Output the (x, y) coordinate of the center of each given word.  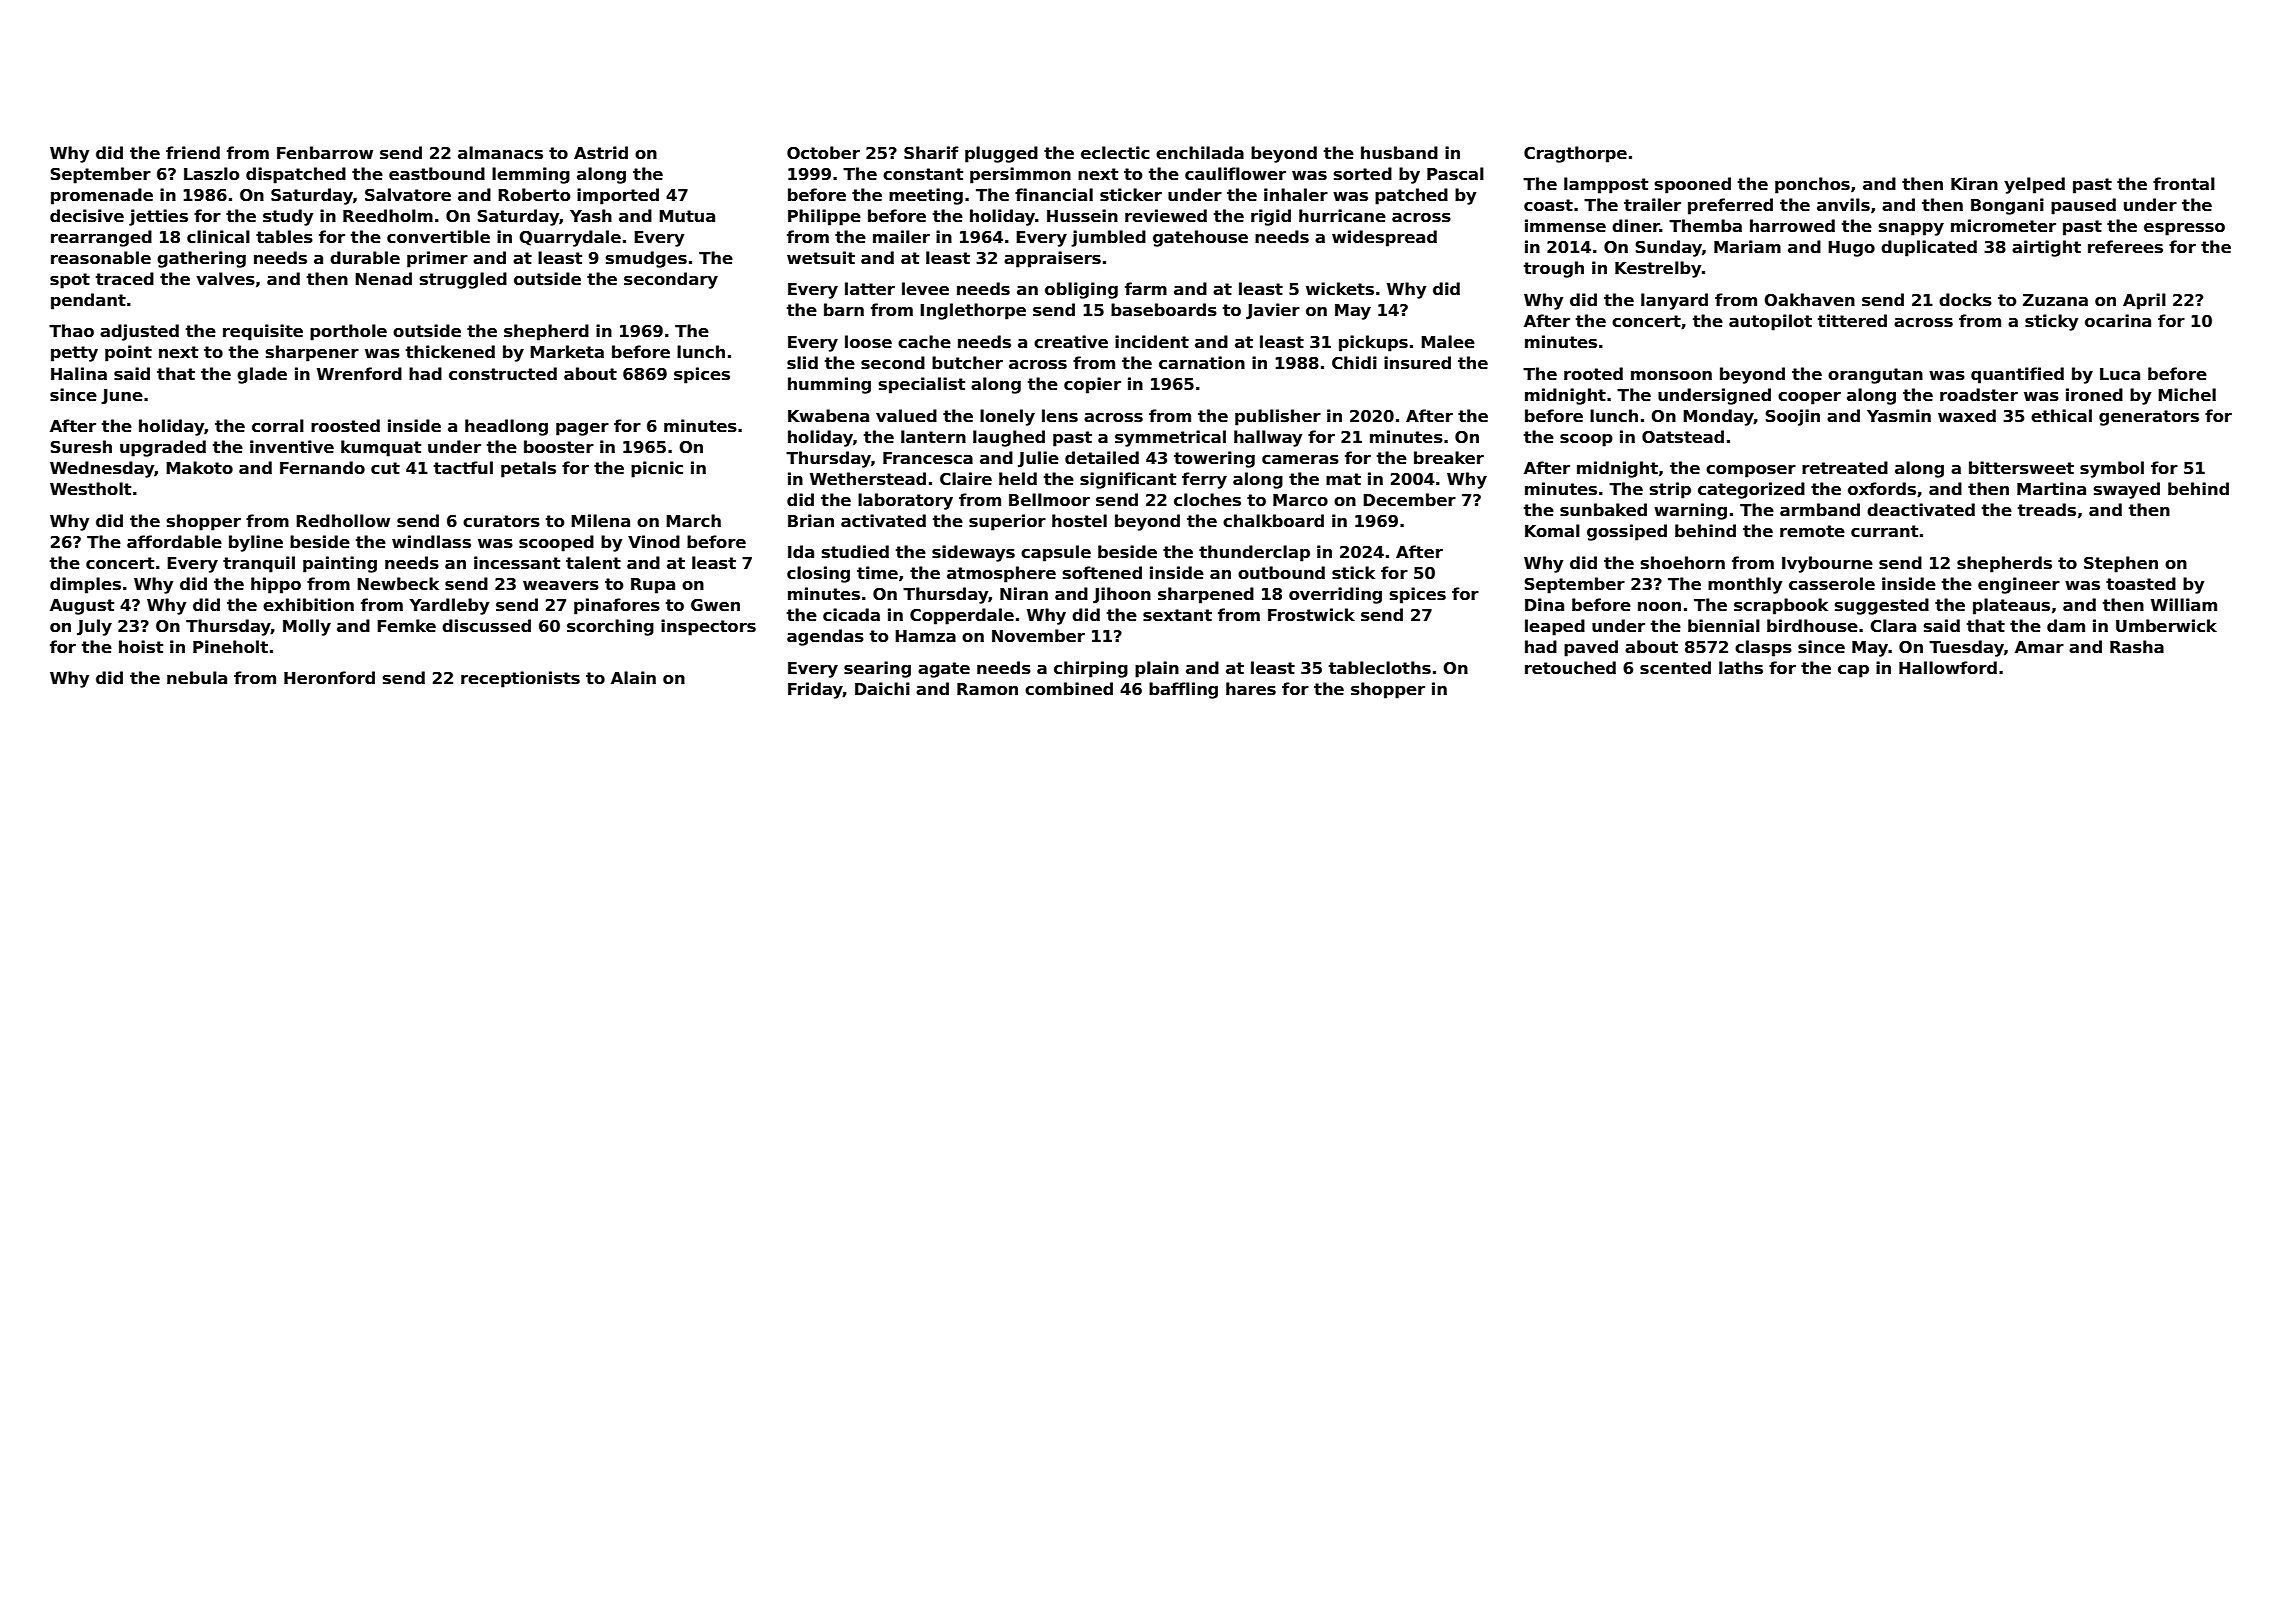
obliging (1081, 290)
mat (1343, 479)
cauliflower (1235, 174)
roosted (345, 426)
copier (1092, 385)
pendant (88, 301)
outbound (1281, 573)
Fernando (322, 468)
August (82, 607)
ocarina (2118, 321)
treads (2047, 510)
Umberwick (2166, 626)
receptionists (520, 679)
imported (618, 196)
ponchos (1812, 185)
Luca (2120, 374)
